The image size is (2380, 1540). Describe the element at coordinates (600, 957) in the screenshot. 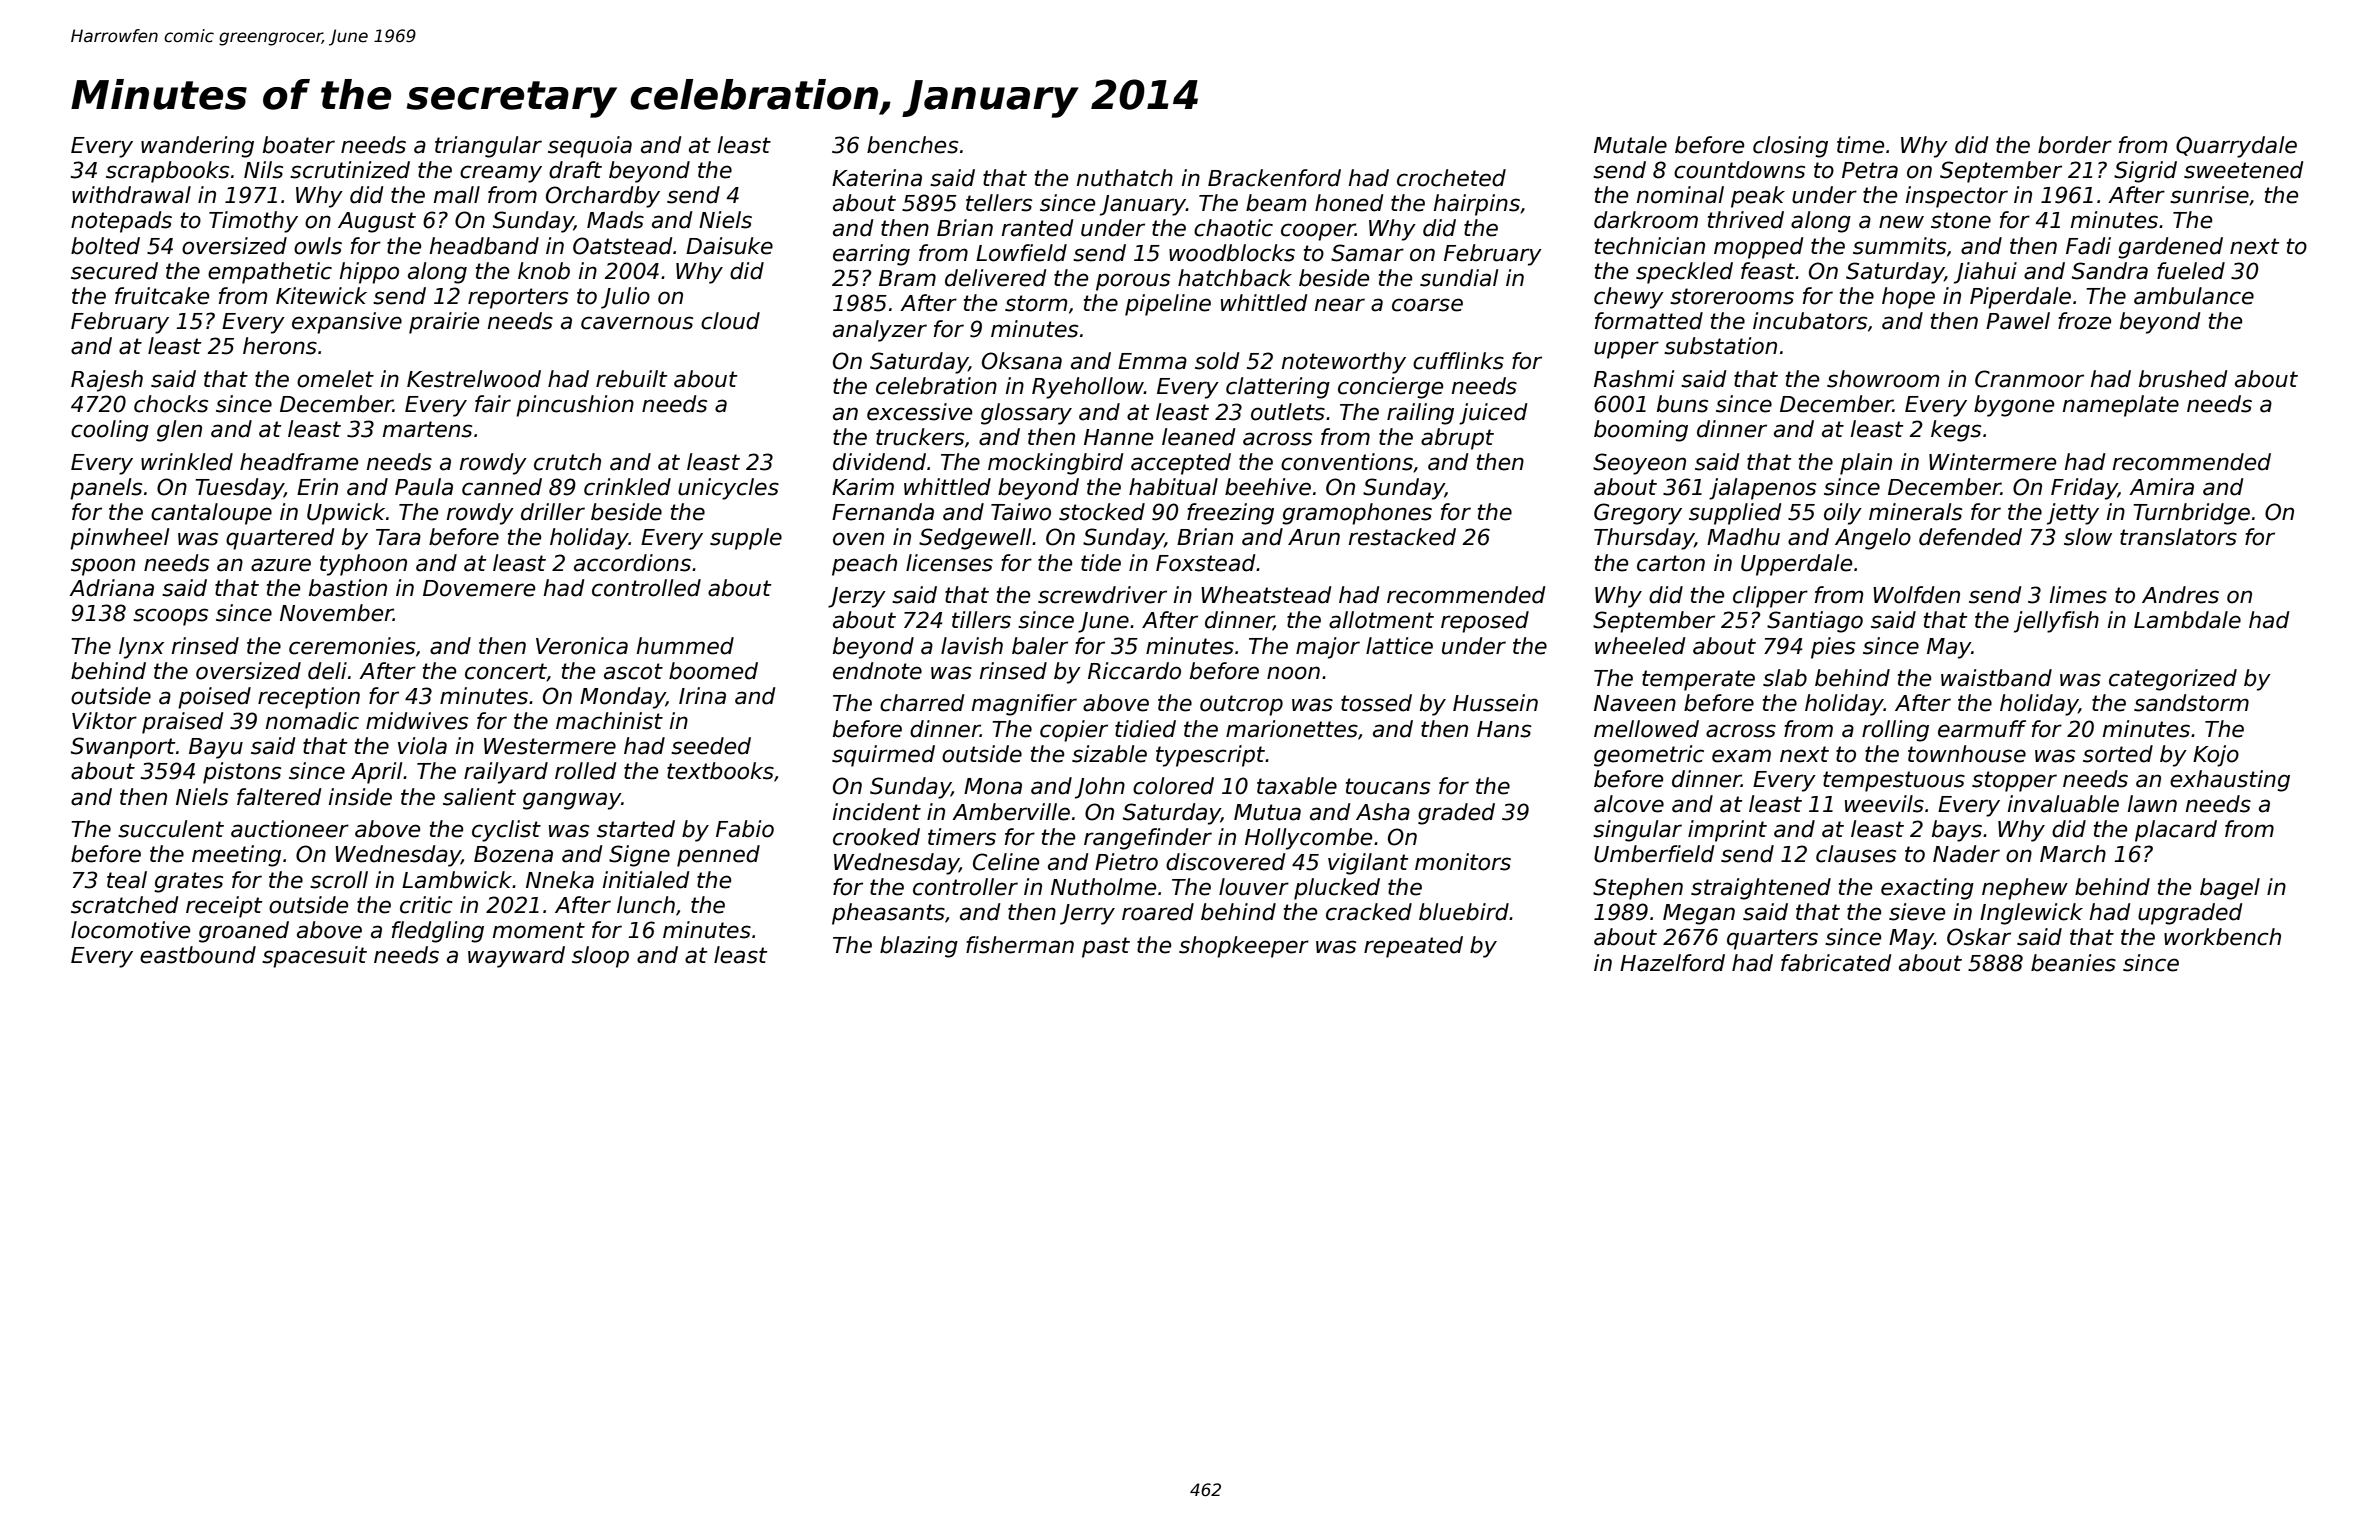

I see `sloop` at that location.
